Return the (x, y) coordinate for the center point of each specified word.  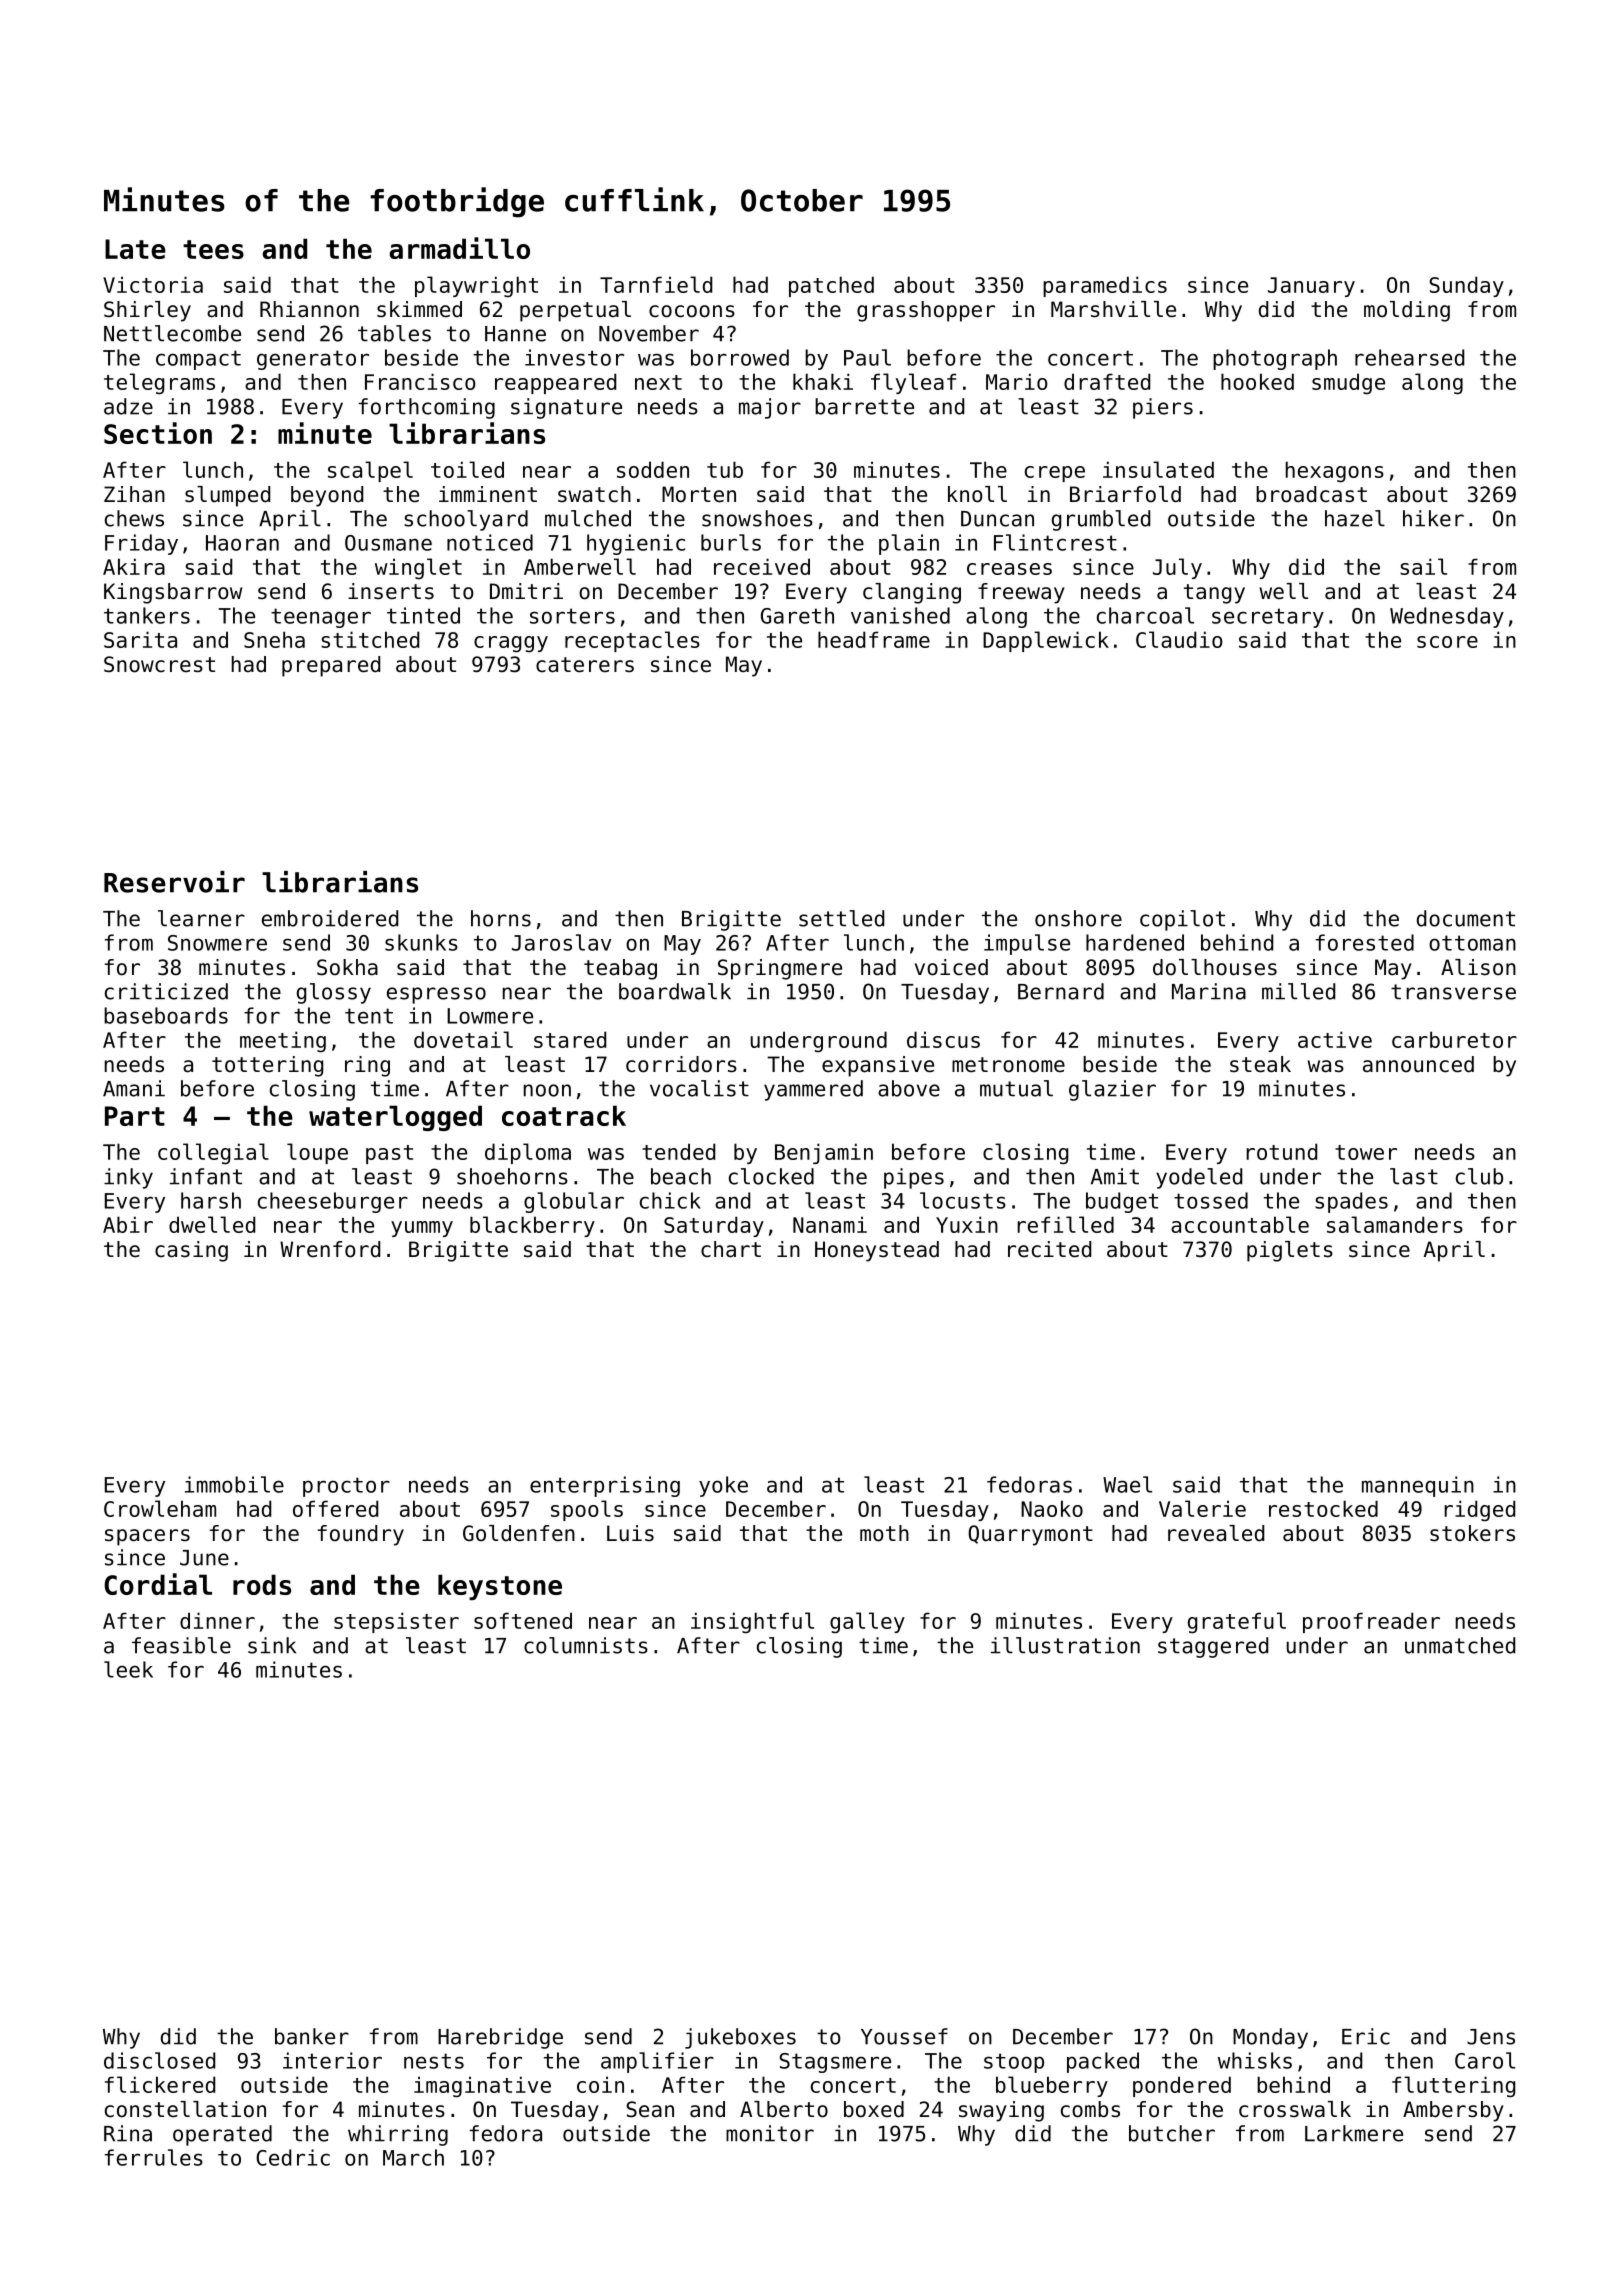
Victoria (153, 284)
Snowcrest (159, 664)
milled (1298, 991)
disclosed (159, 2060)
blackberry (532, 1226)
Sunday (1466, 286)
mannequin (1418, 1486)
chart (731, 1249)
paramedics (1105, 286)
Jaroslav (561, 942)
